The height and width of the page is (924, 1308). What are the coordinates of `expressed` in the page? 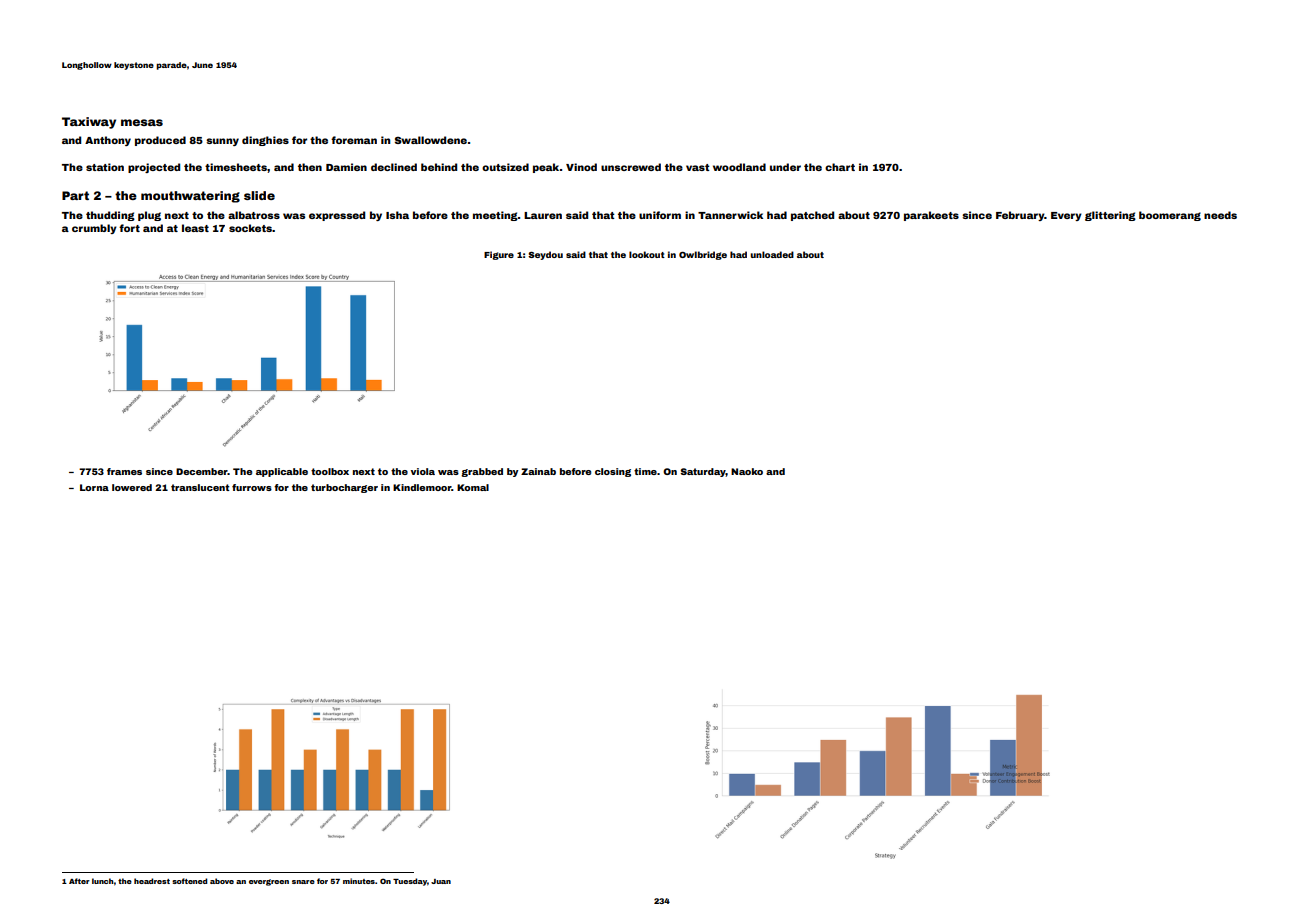 It's located at (337, 216).
